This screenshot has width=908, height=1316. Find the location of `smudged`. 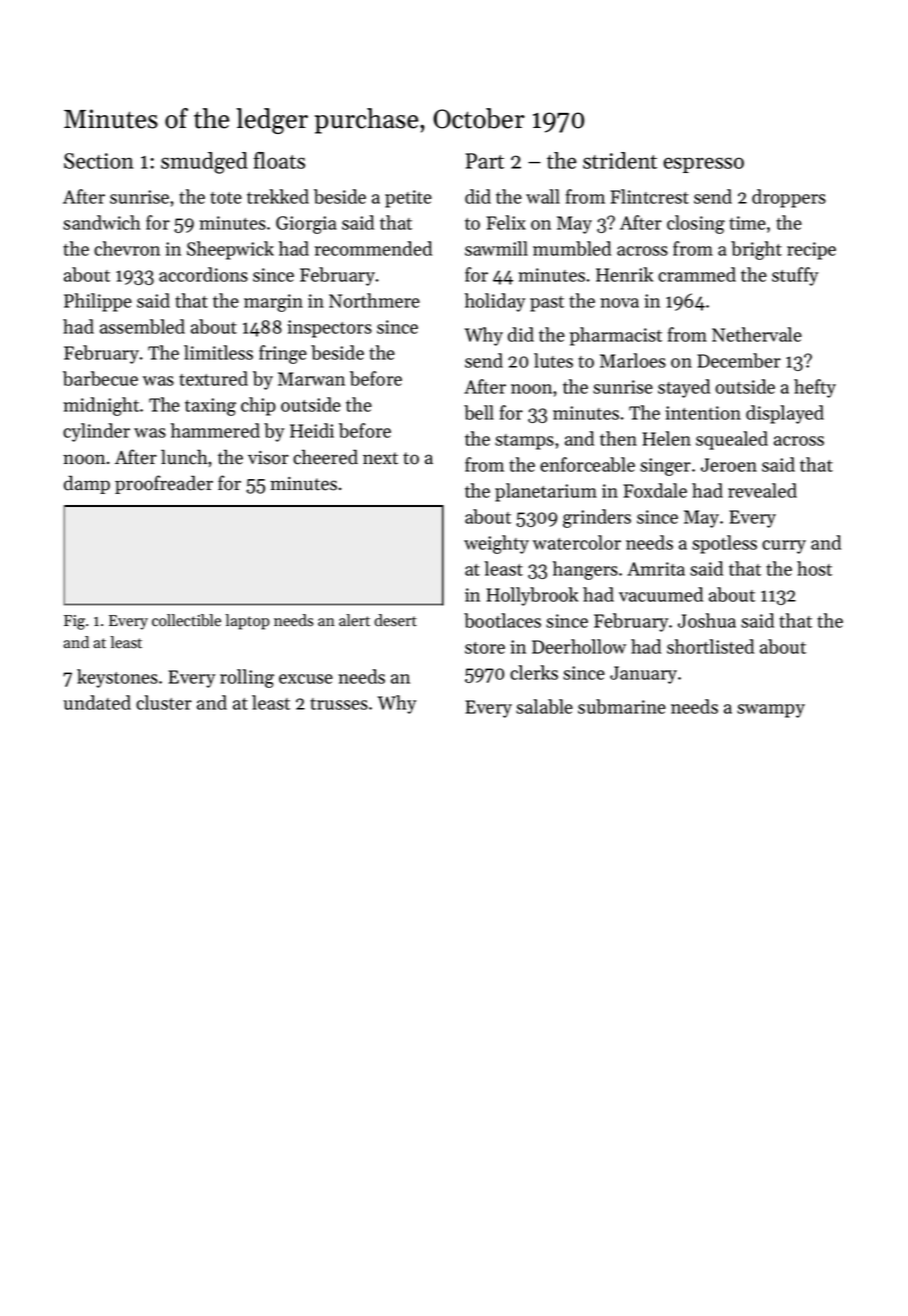

smudged is located at coordinates (204, 163).
